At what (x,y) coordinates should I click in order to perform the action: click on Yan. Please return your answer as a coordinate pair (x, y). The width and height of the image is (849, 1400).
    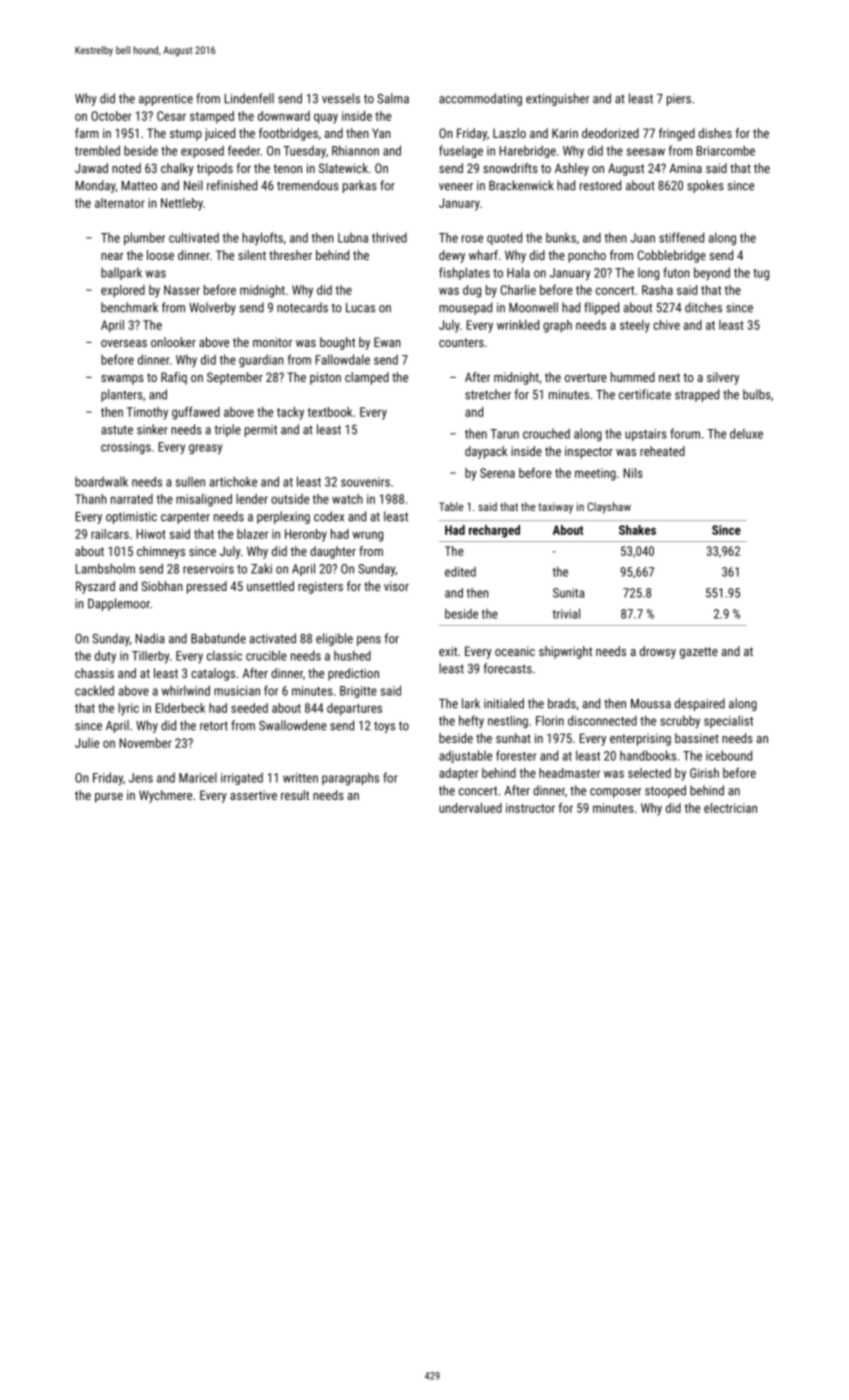
    Looking at the image, I should click on (381, 133).
